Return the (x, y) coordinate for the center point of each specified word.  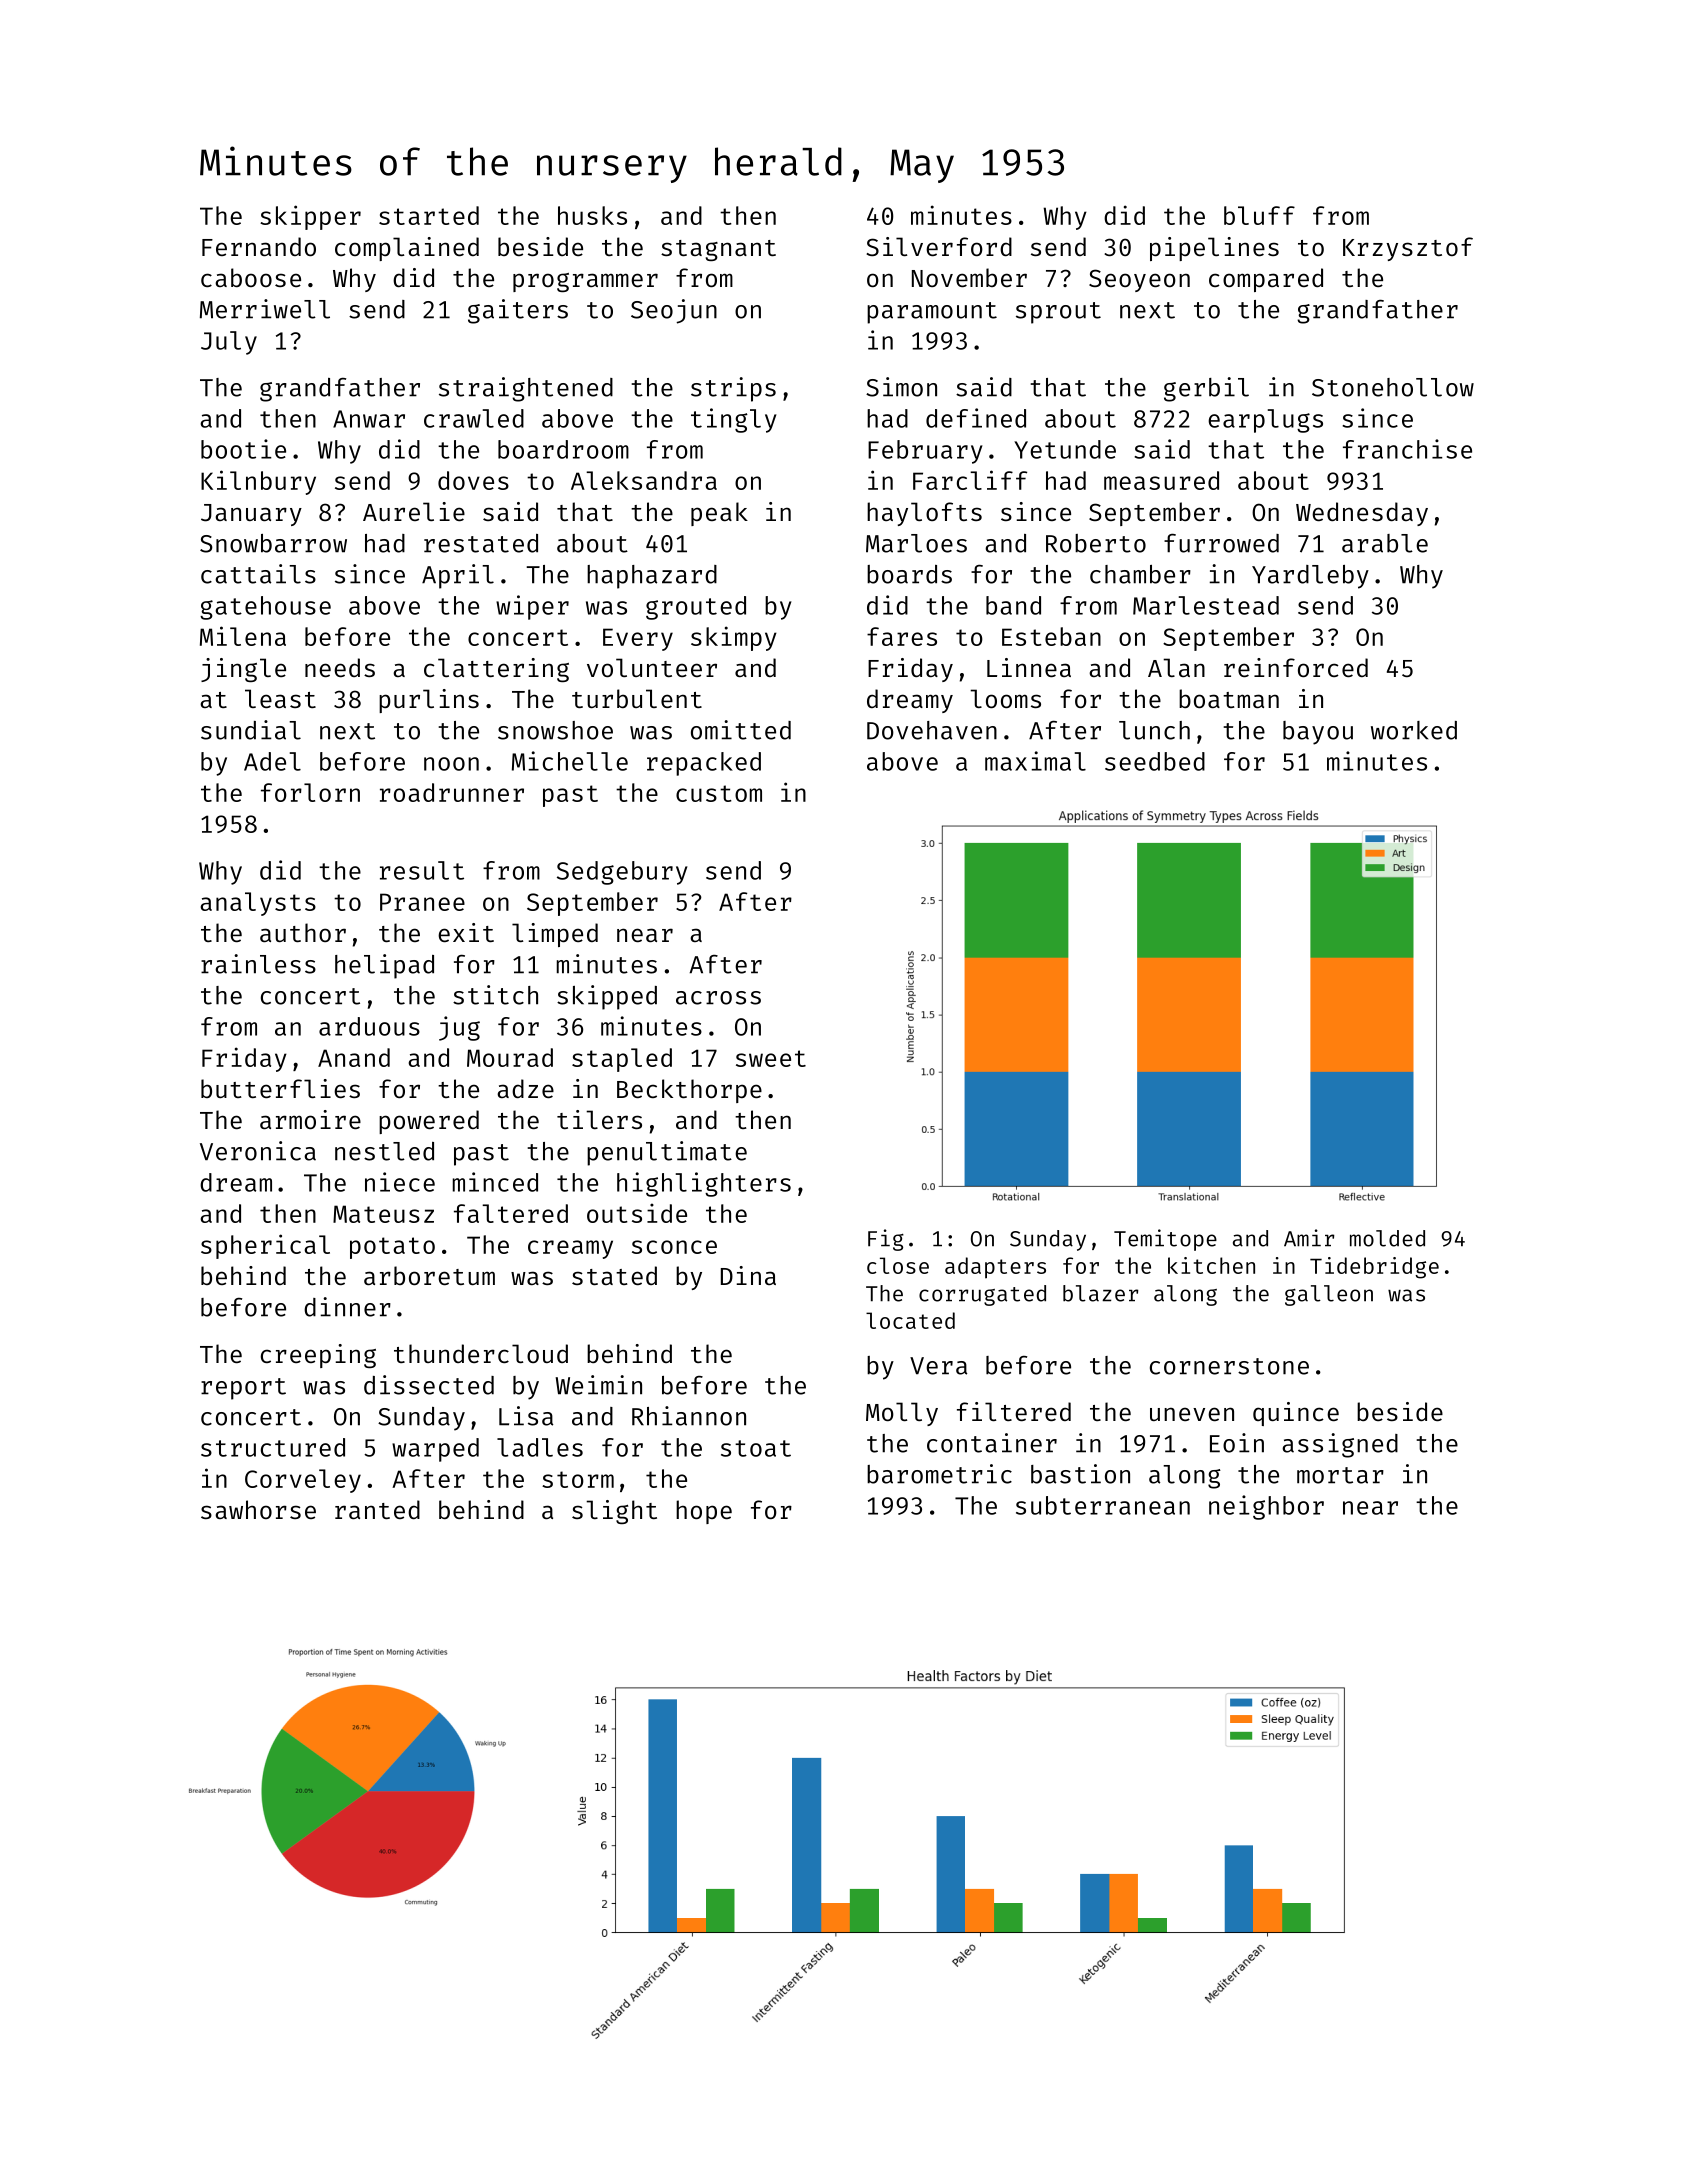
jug (459, 1028)
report (243, 1389)
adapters (995, 1268)
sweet (771, 1058)
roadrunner (452, 792)
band (1013, 605)
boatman (1229, 698)
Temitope (1165, 1240)
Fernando (259, 246)
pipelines (1214, 249)
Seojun (674, 311)
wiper (532, 607)
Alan (1176, 667)
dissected (429, 1385)
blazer (1100, 1293)
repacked (704, 764)
